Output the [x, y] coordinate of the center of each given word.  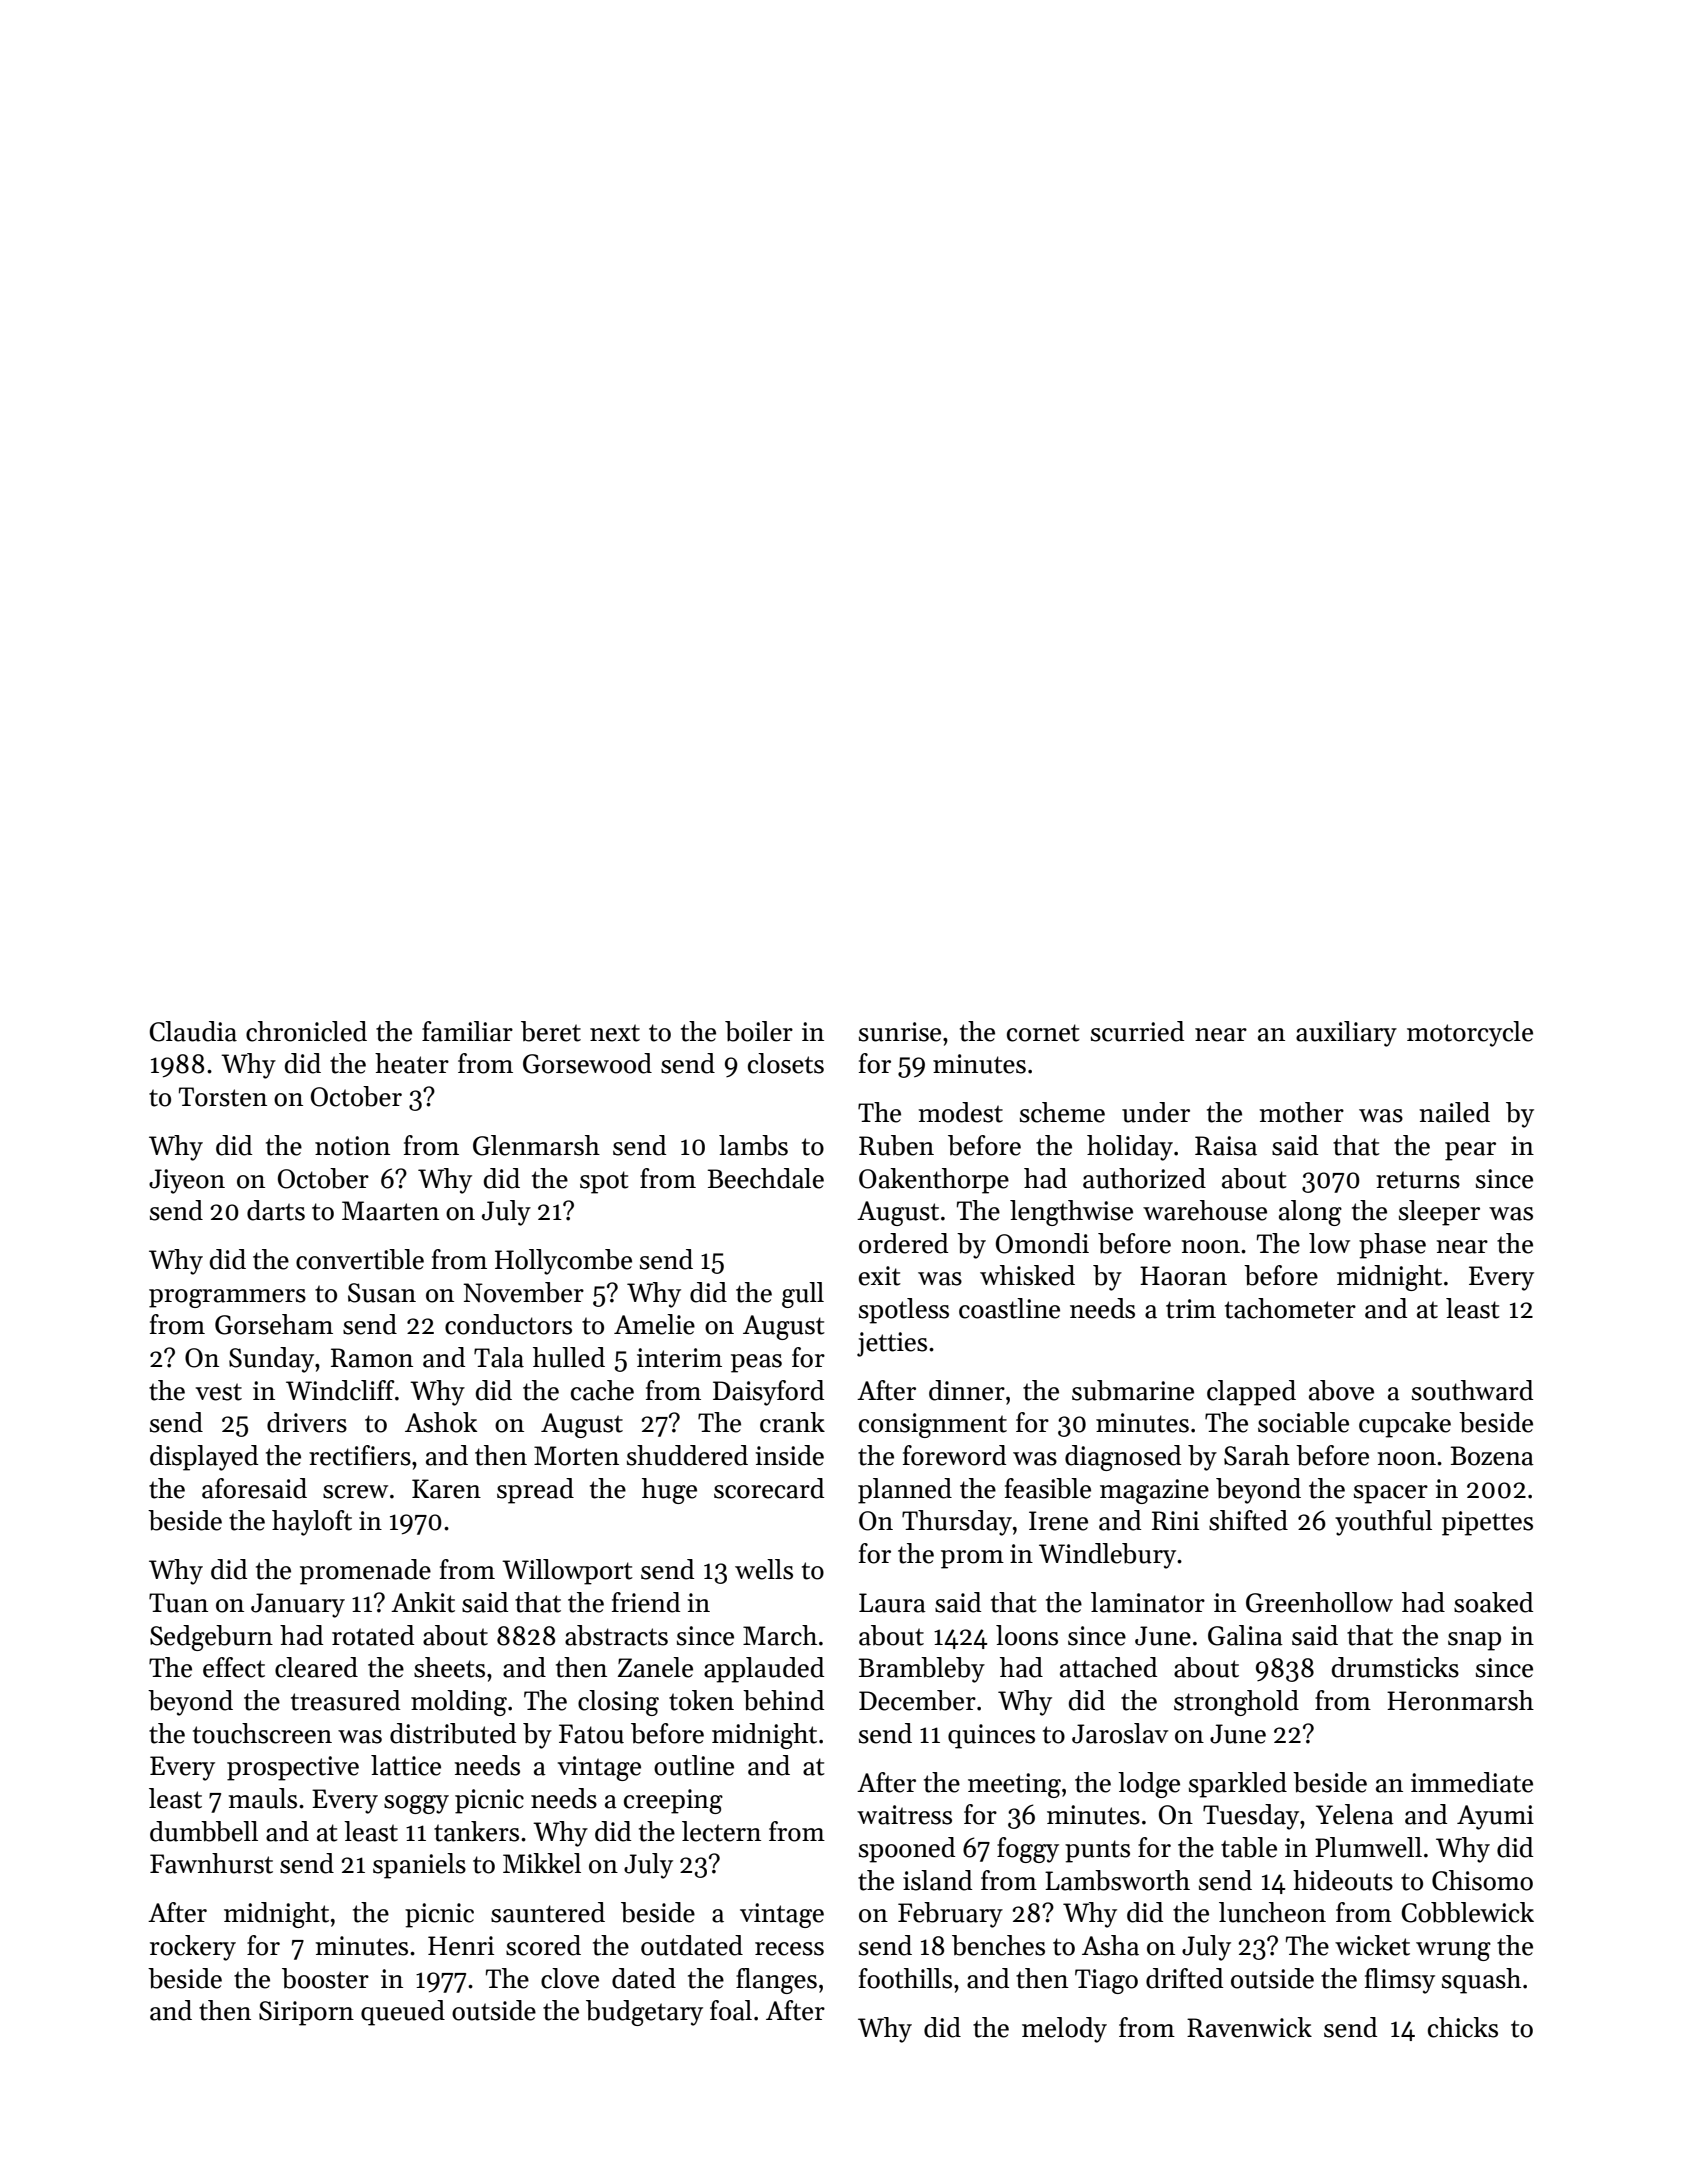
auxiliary [1346, 1034]
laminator [1148, 1602]
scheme [1062, 1112]
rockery [193, 1948]
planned [905, 1491]
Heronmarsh [1460, 1700]
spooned [907, 1850]
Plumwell [1368, 1847]
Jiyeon [187, 1181]
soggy [416, 1804]
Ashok [441, 1422]
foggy [1028, 1850]
